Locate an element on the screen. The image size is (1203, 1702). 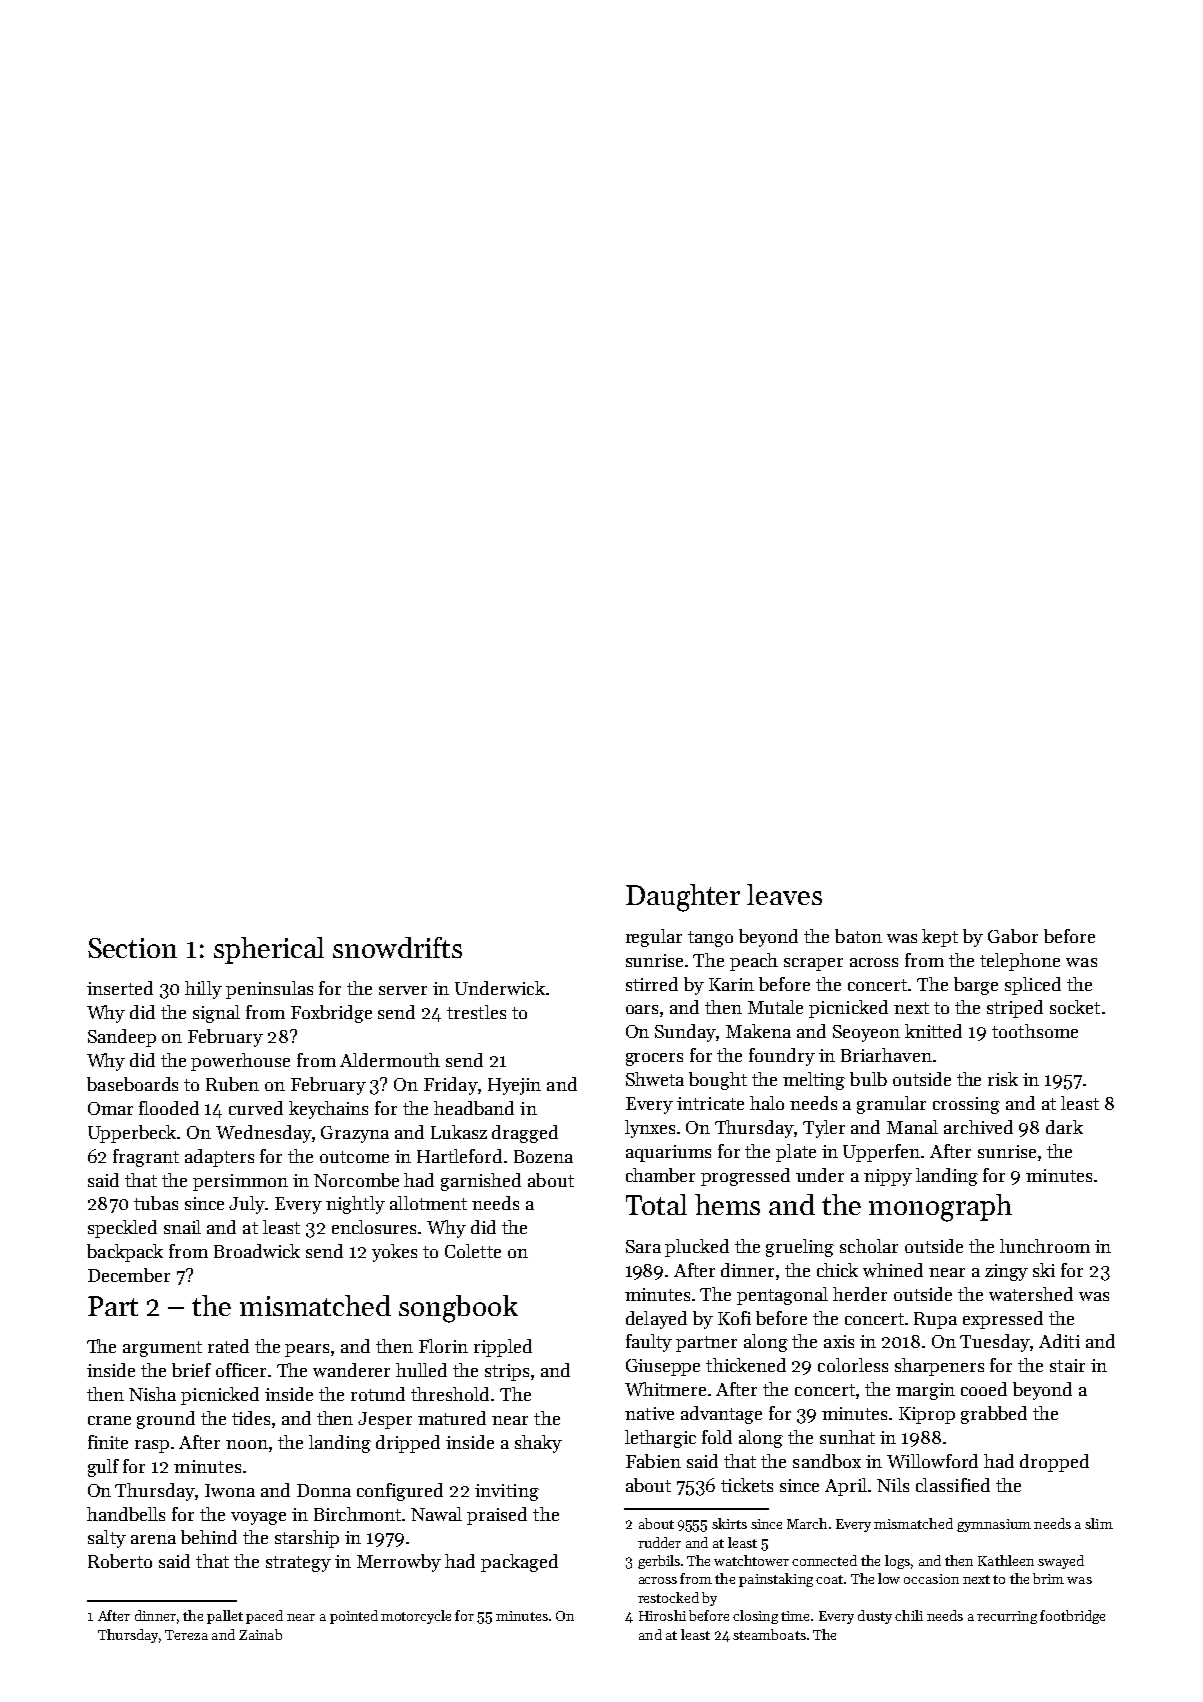
threshold is located at coordinates (450, 1394).
